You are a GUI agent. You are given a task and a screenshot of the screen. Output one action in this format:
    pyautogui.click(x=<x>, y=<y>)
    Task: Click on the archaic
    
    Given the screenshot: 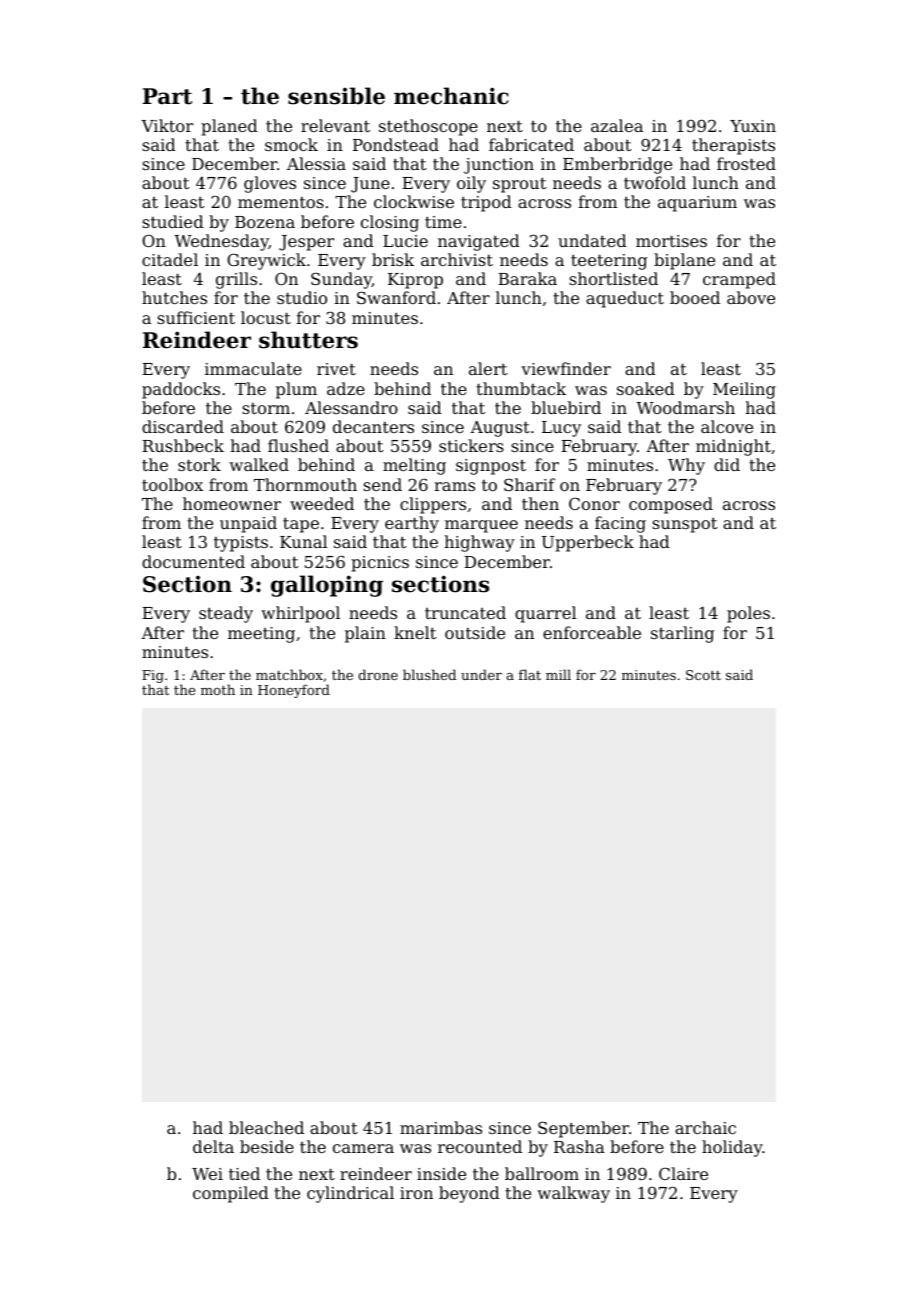 What is the action you would take?
    pyautogui.click(x=705, y=1127)
